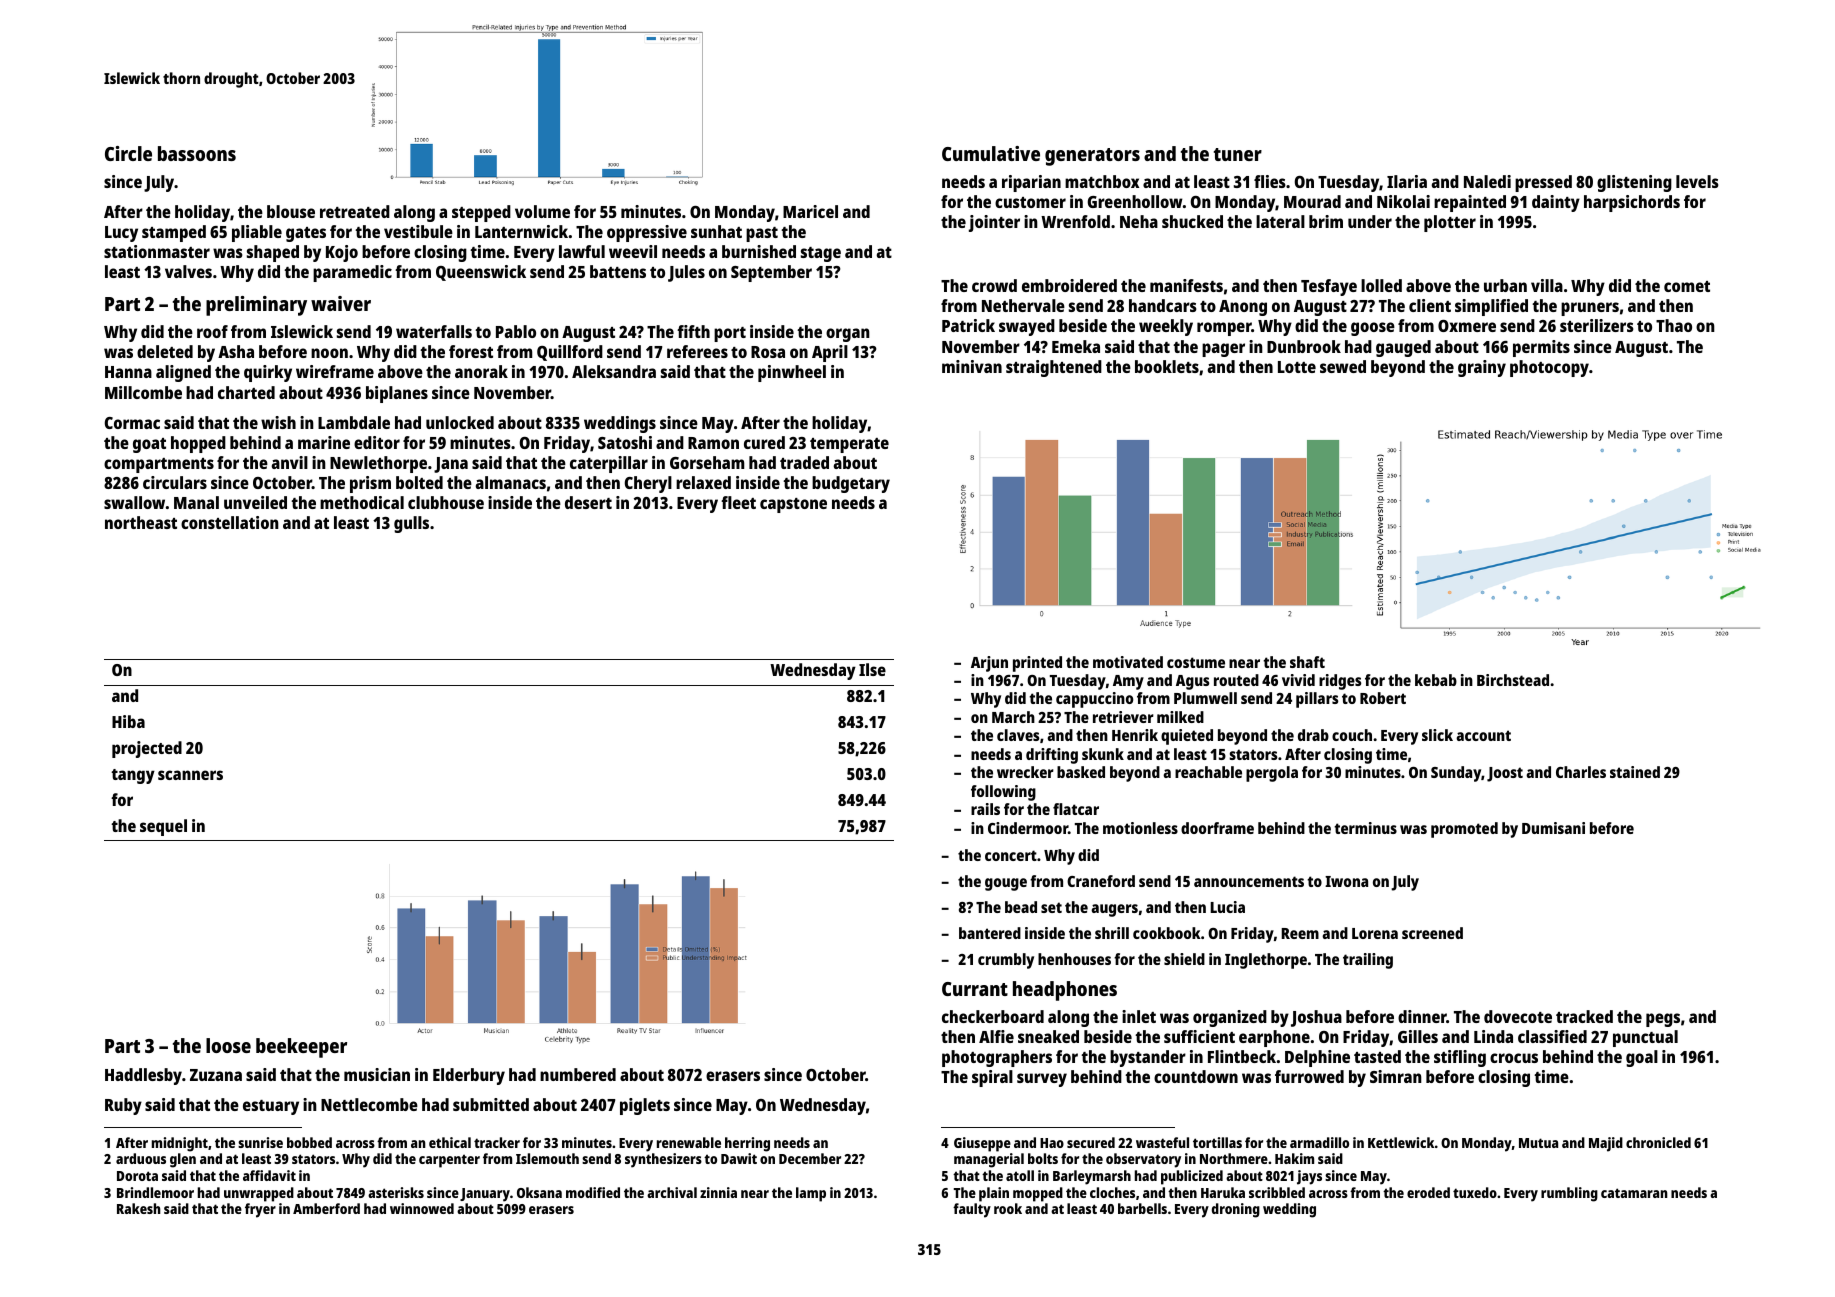  What do you see at coordinates (147, 749) in the screenshot?
I see `projected` at bounding box center [147, 749].
